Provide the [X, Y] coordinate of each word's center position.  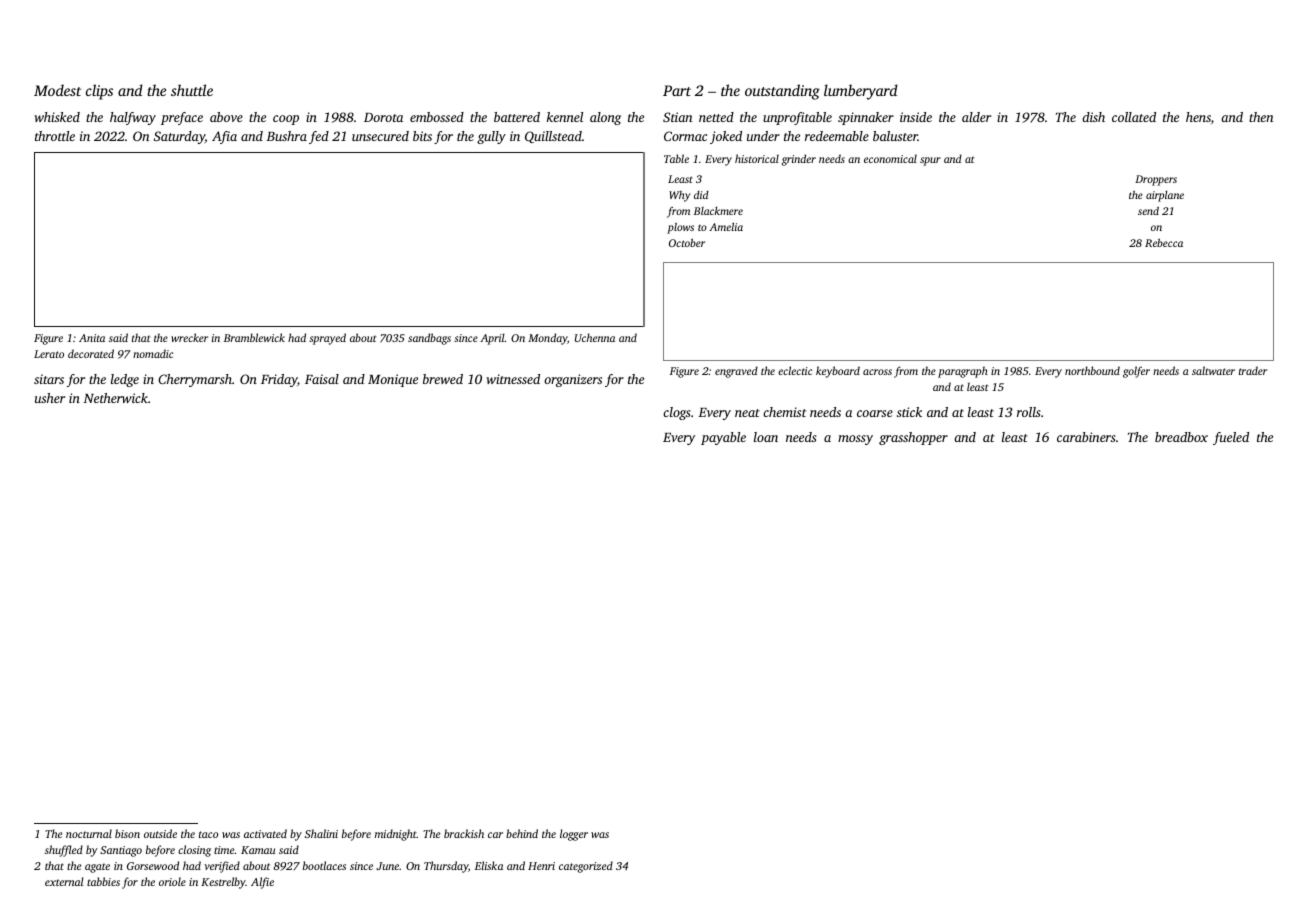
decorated [91, 353]
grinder [799, 160]
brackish [464, 833]
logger [574, 835]
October [687, 242]
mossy [855, 440]
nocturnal [89, 833]
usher [50, 398]
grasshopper [913, 438]
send [1148, 210]
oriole [172, 881]
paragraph [963, 372]
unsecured [380, 136]
